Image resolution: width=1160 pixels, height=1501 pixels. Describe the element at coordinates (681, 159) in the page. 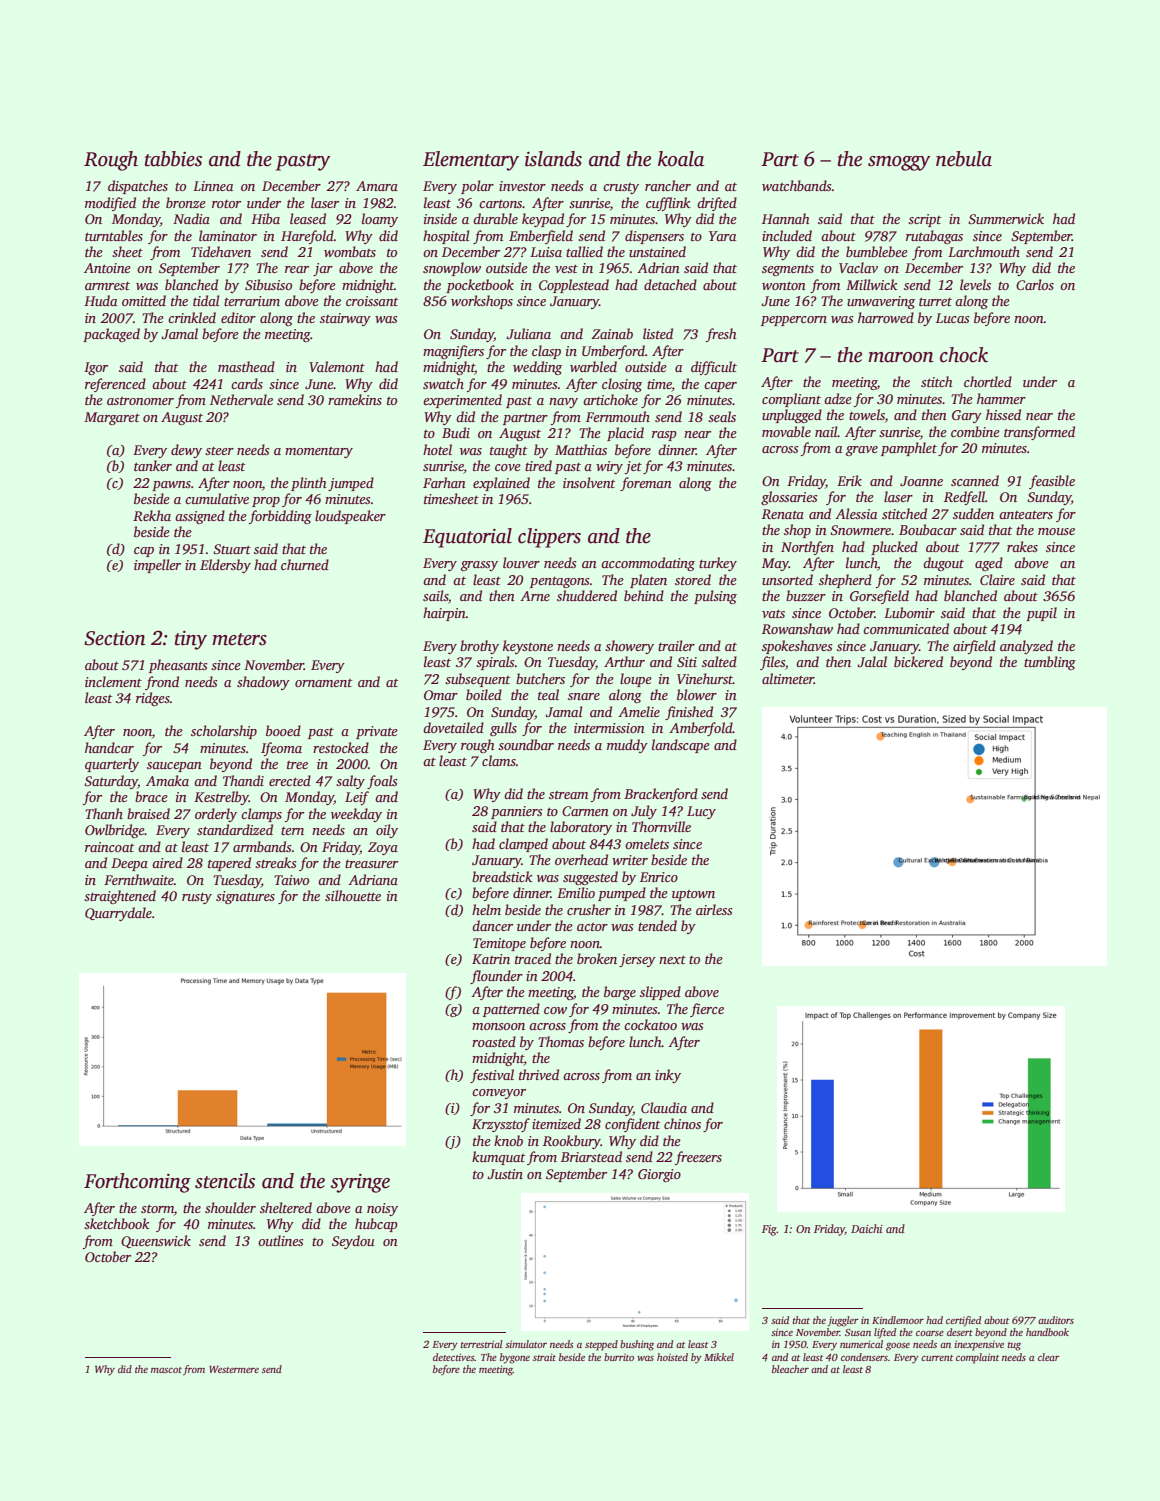

I see `koala` at that location.
